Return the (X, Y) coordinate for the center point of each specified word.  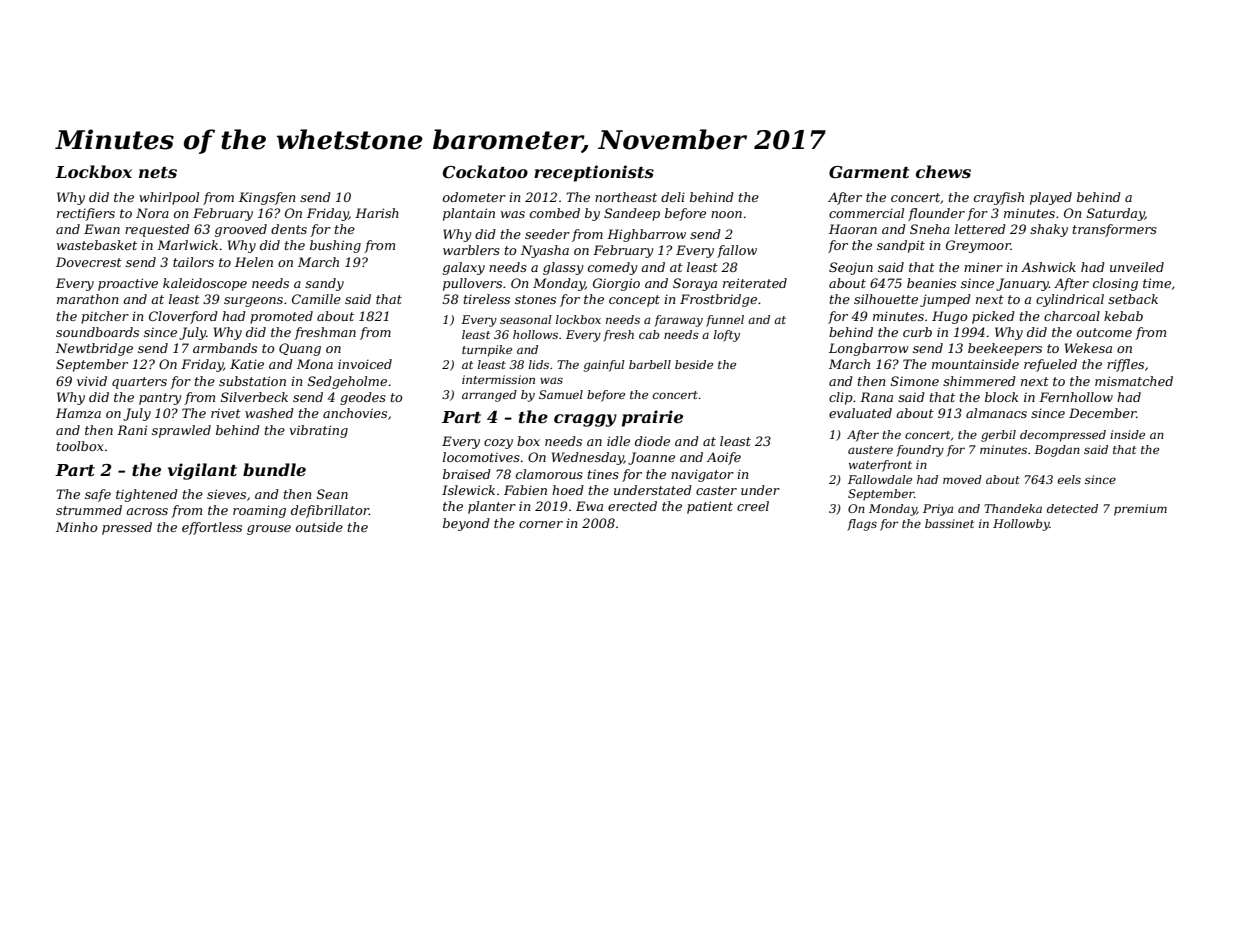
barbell (650, 364)
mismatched (1134, 381)
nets (158, 172)
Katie (247, 364)
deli (673, 197)
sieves (226, 494)
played (1051, 198)
